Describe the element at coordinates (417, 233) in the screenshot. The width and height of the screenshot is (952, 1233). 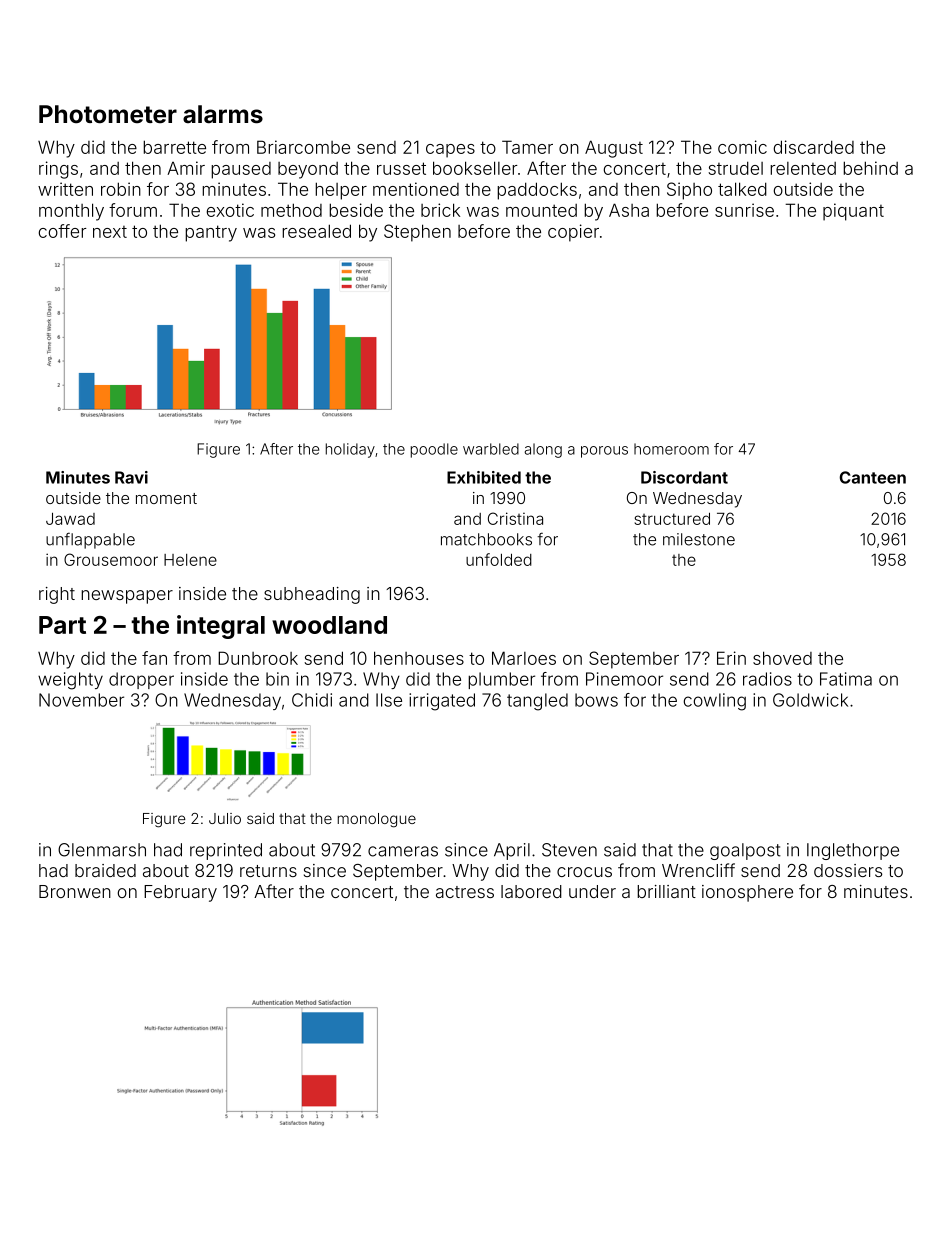
I see `Stephen` at that location.
